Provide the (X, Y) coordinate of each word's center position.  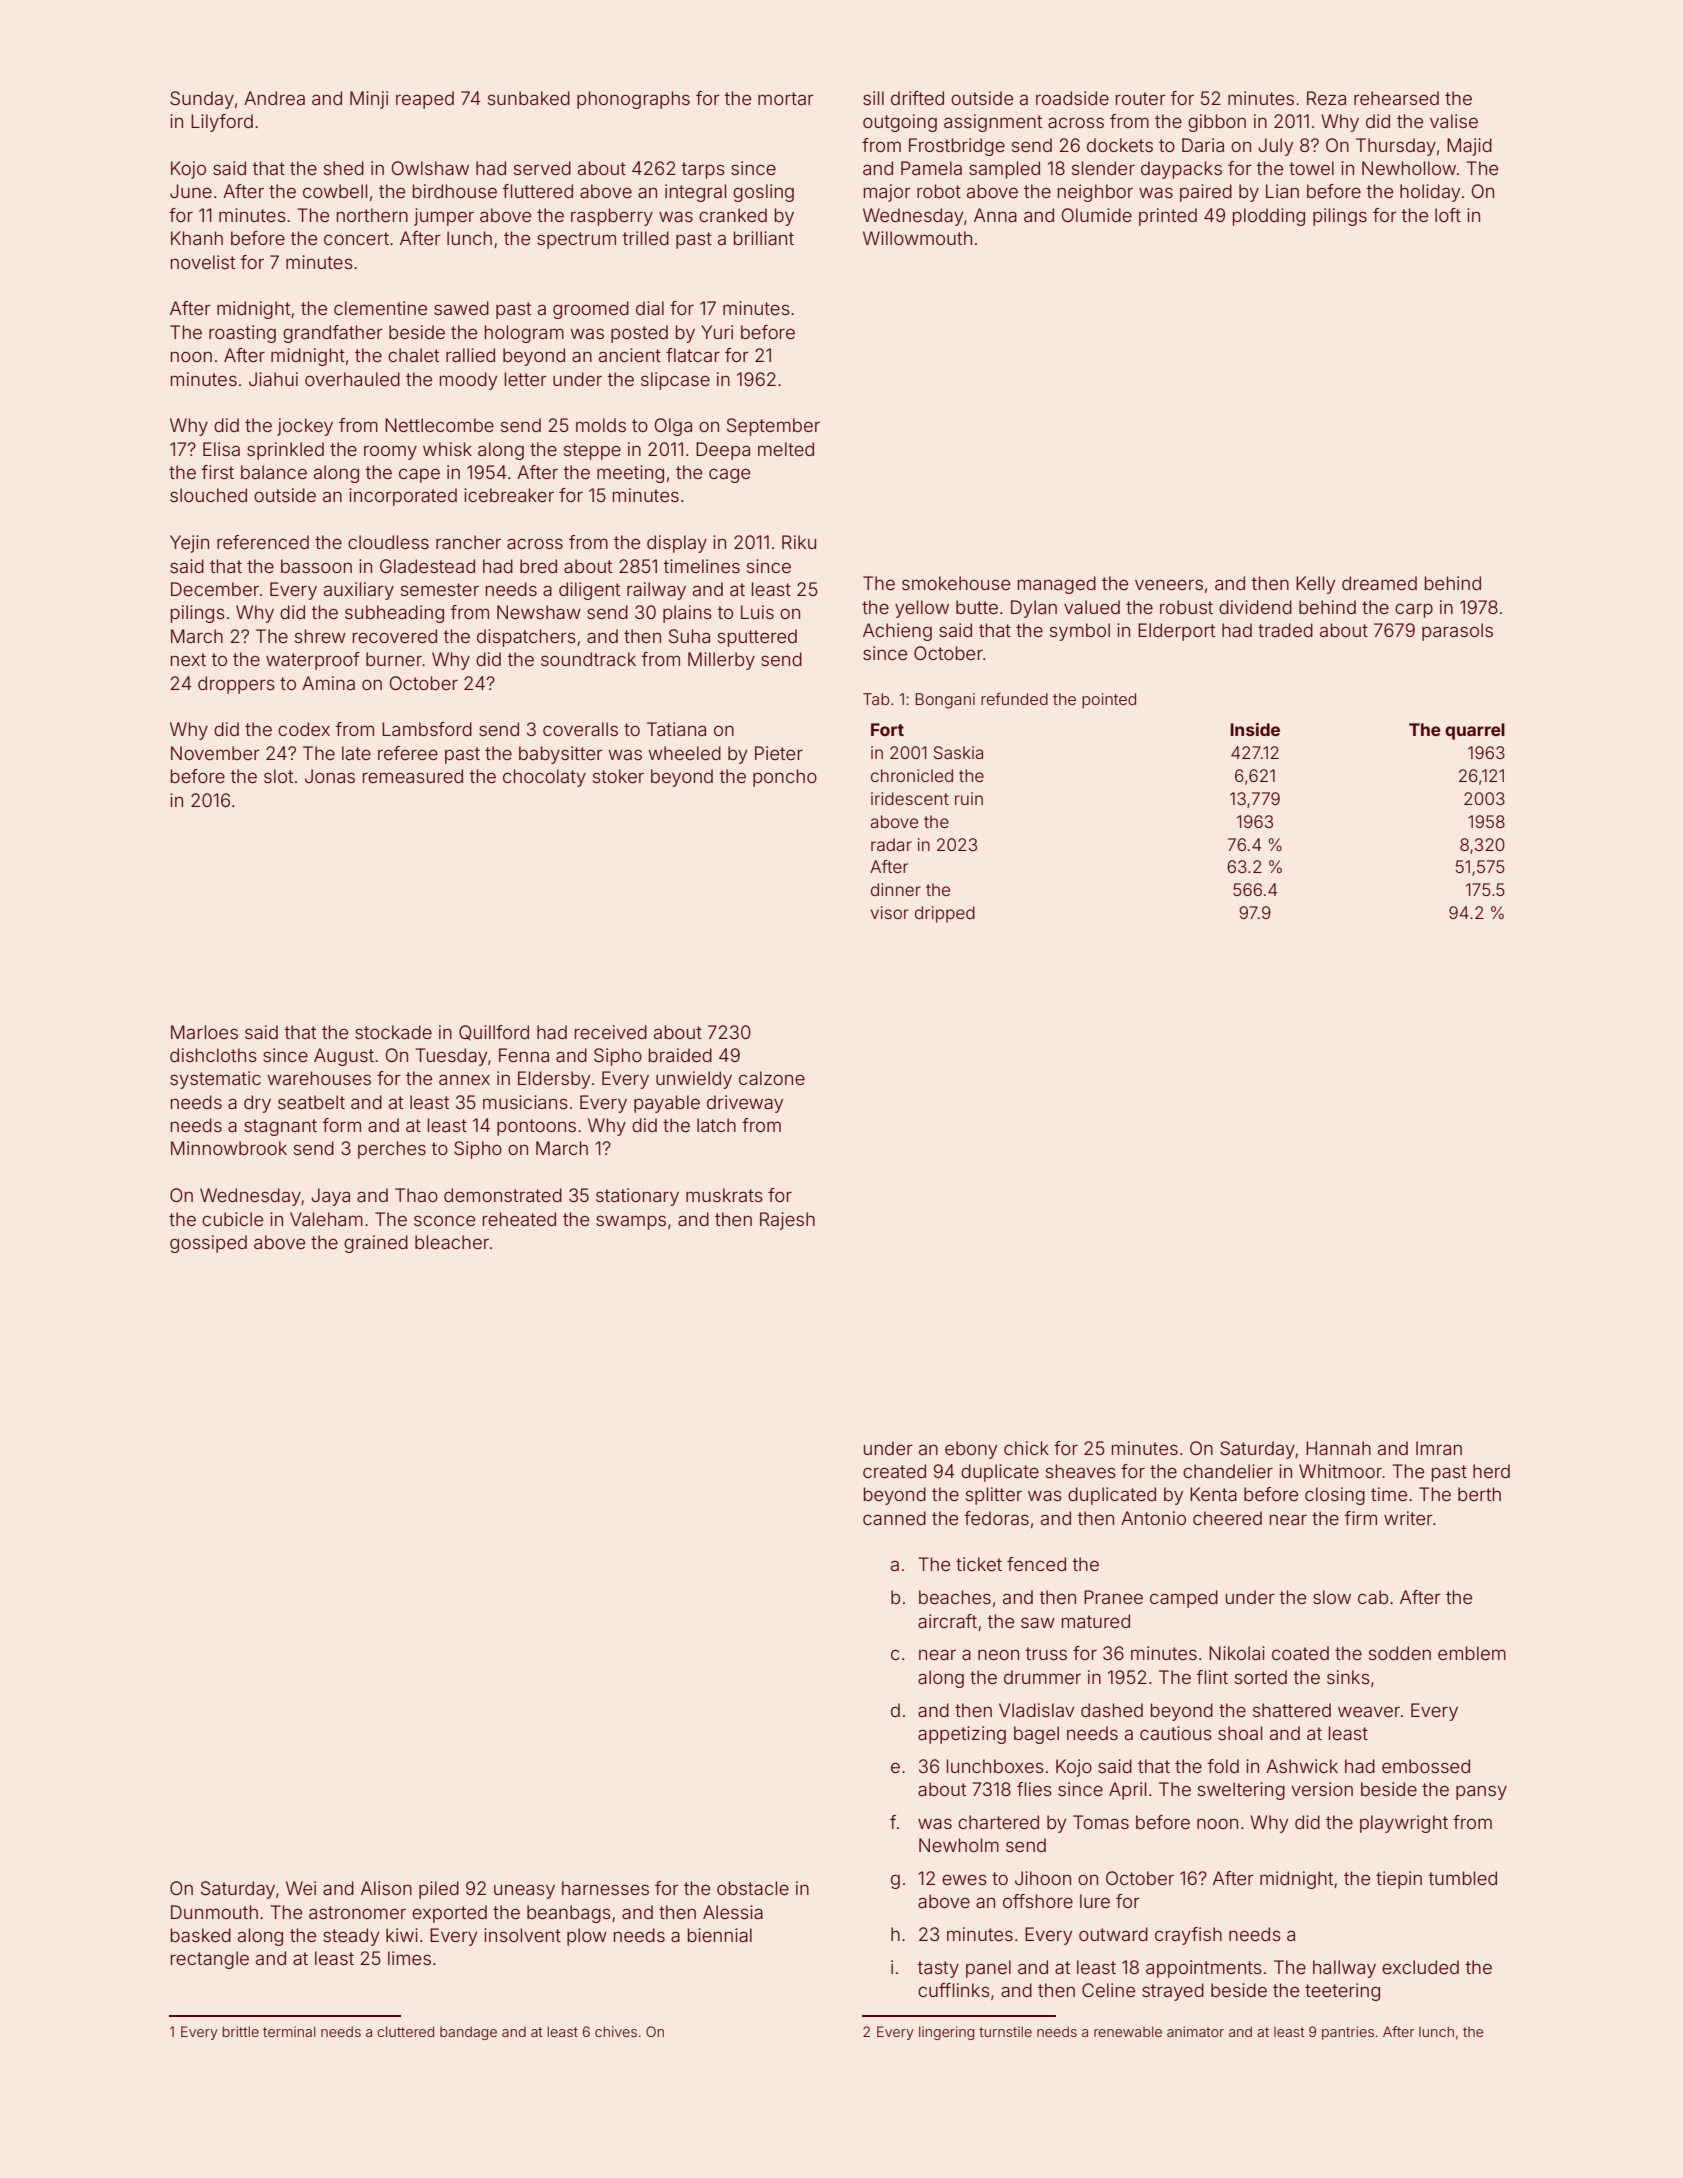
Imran (1439, 1448)
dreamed (1379, 583)
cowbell (335, 191)
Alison (386, 1888)
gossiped (208, 1244)
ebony (971, 1450)
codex (304, 729)
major (887, 193)
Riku (799, 542)
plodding (1269, 217)
